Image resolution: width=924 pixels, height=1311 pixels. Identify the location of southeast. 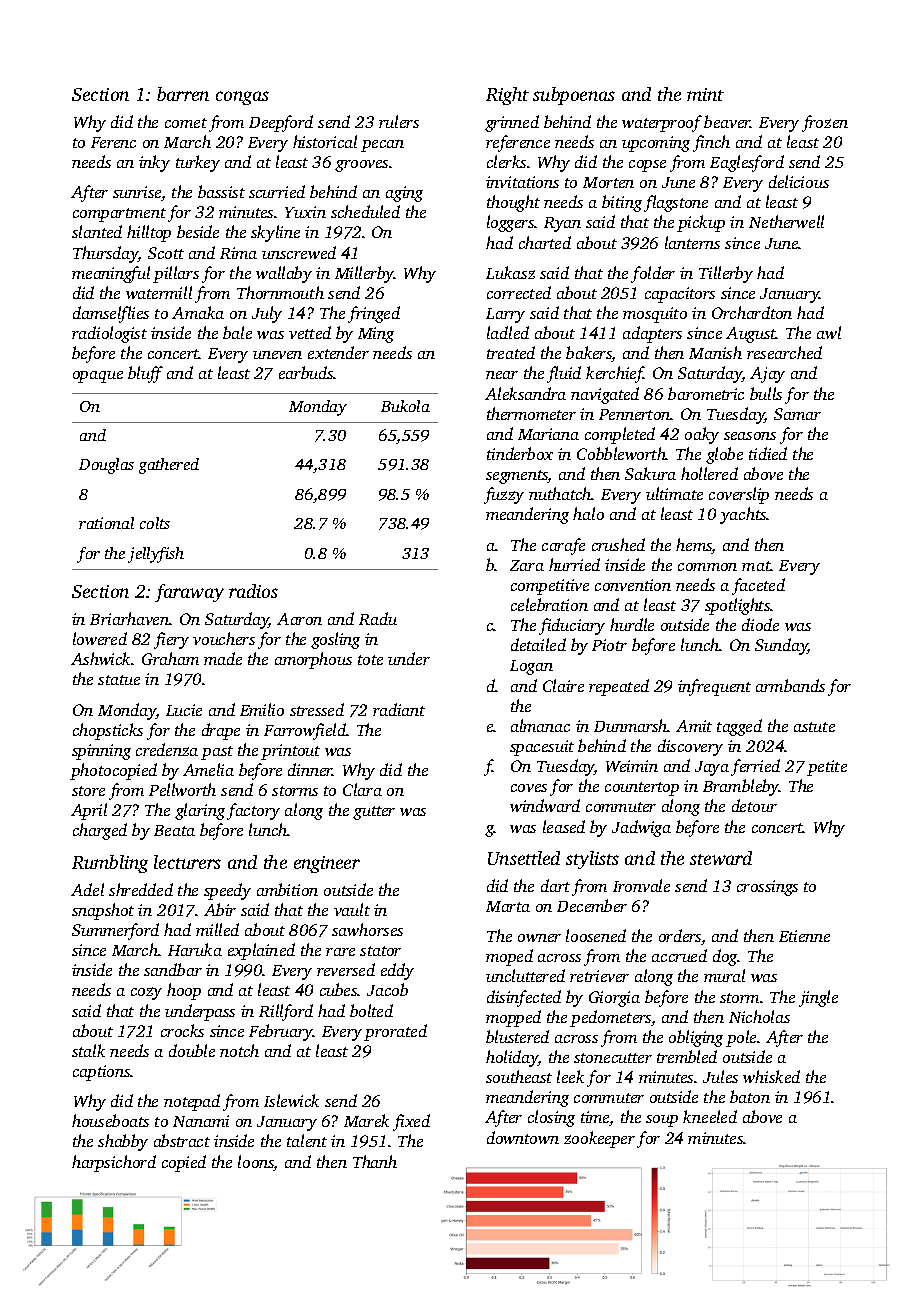
(519, 1076).
